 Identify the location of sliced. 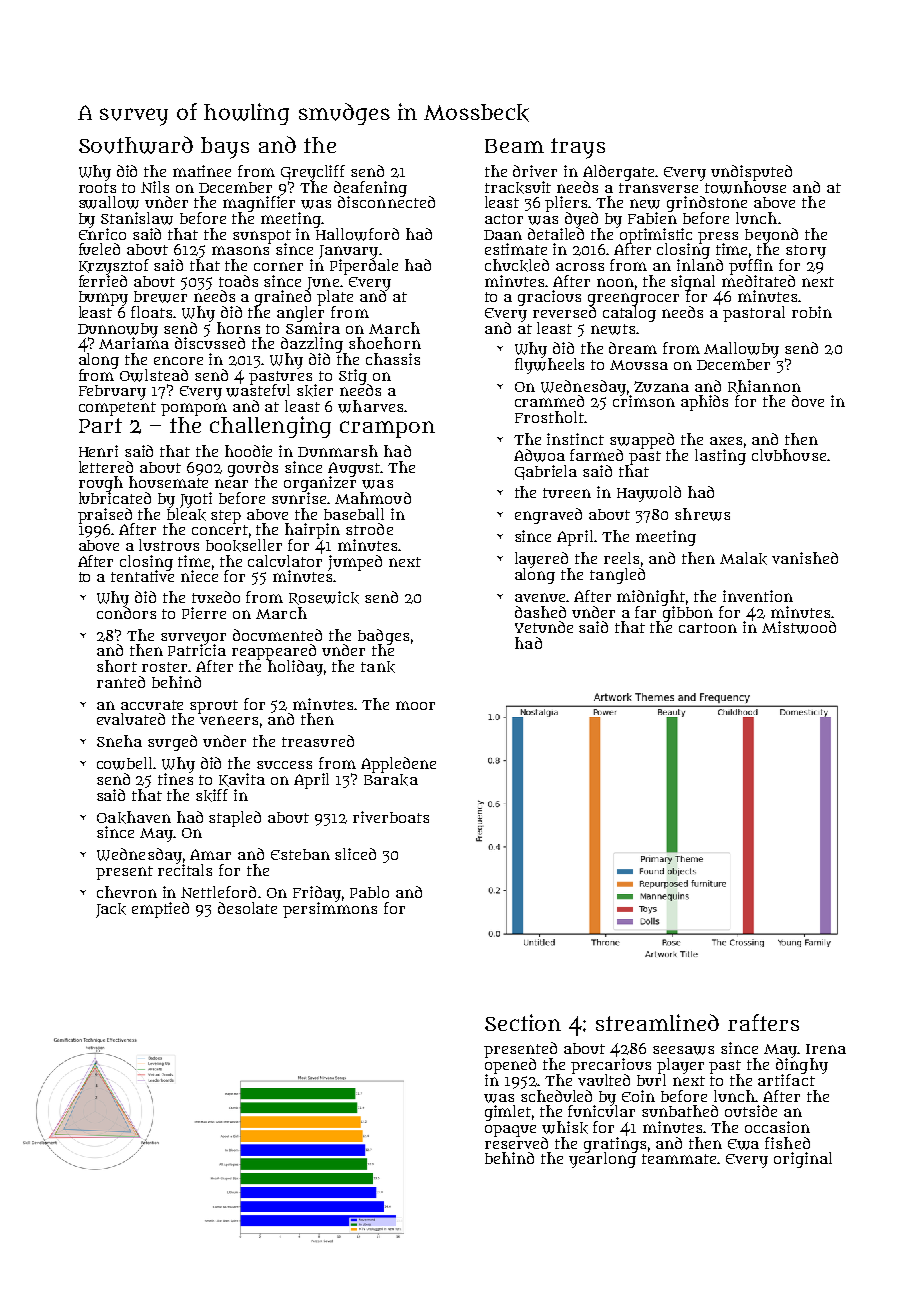
(355, 854).
